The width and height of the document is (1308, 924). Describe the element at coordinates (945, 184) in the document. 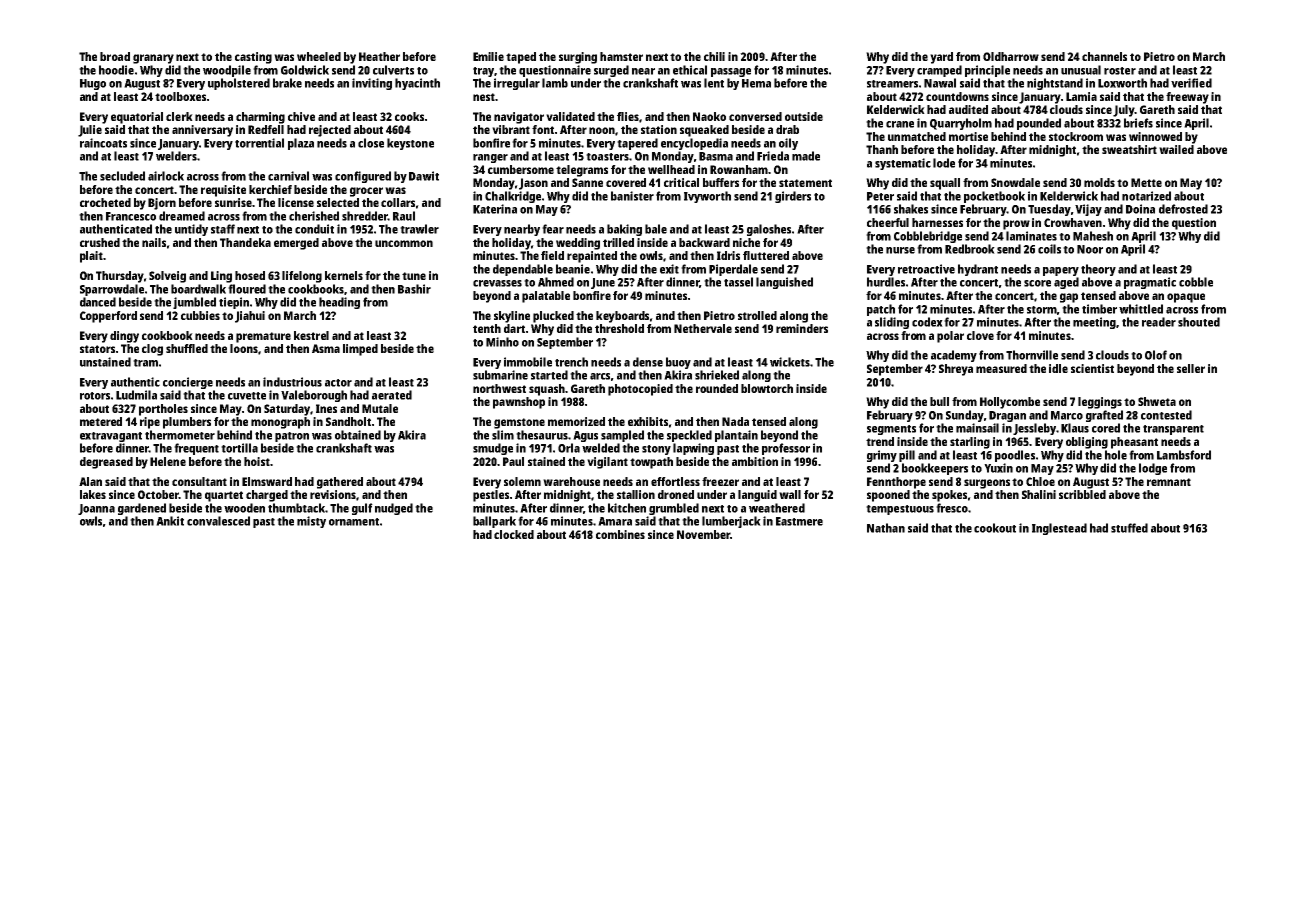

I see `squall` at that location.
